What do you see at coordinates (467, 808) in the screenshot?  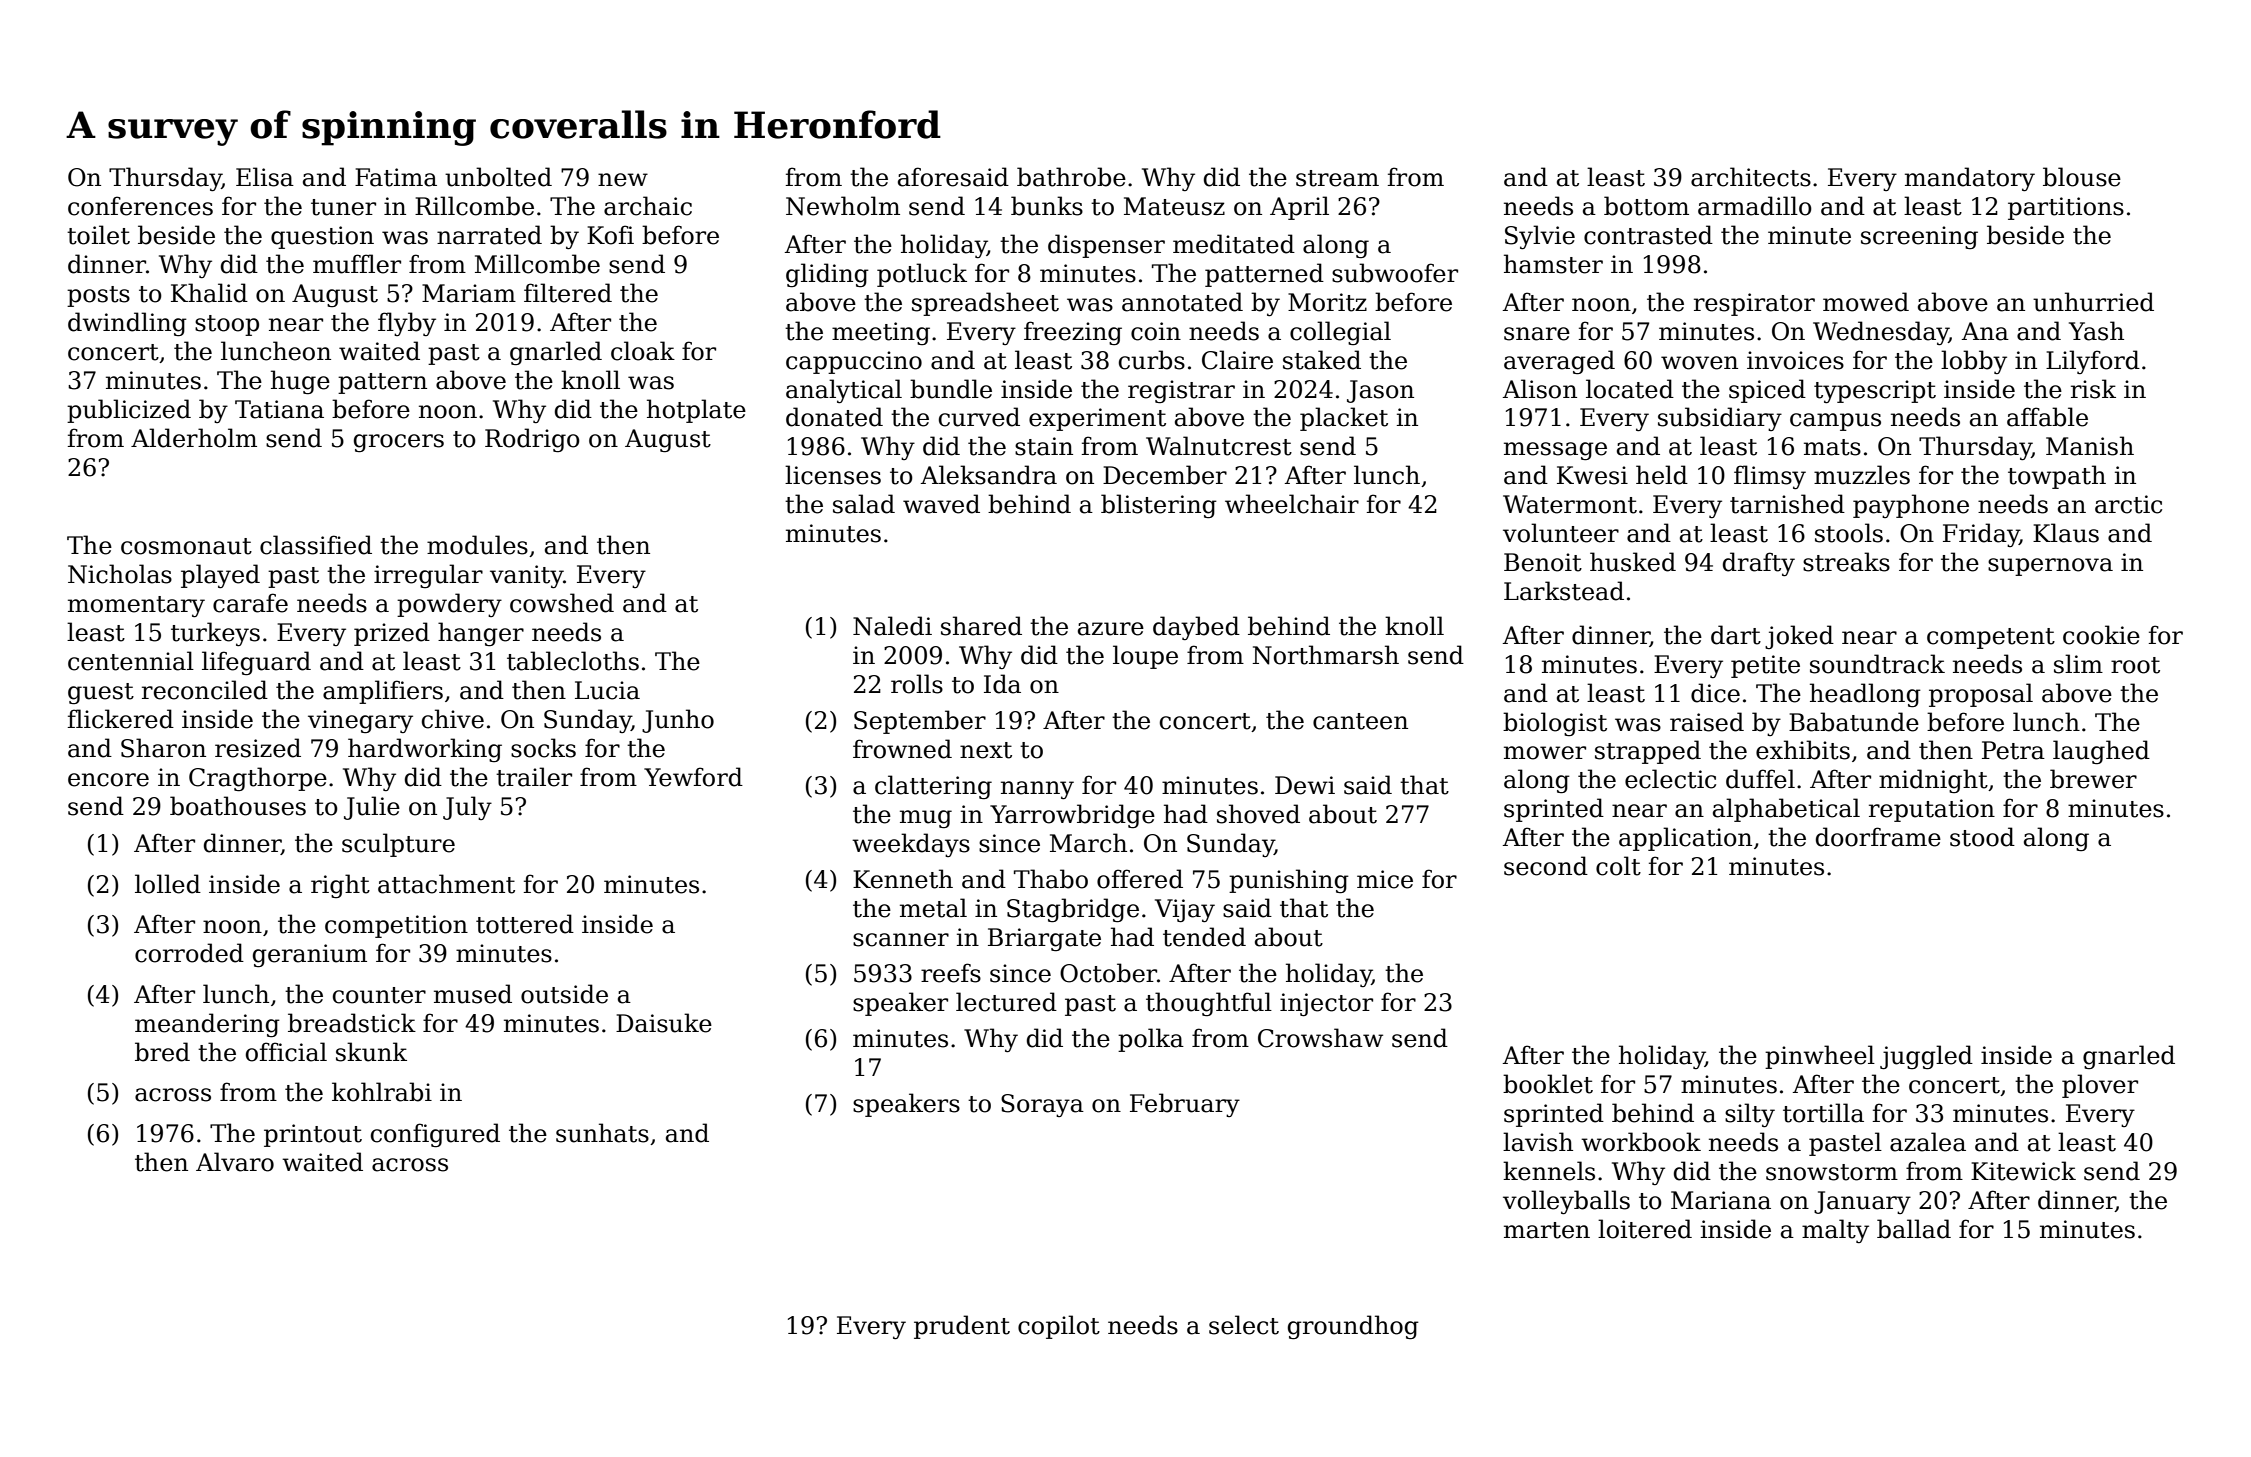 I see `July` at bounding box center [467, 808].
